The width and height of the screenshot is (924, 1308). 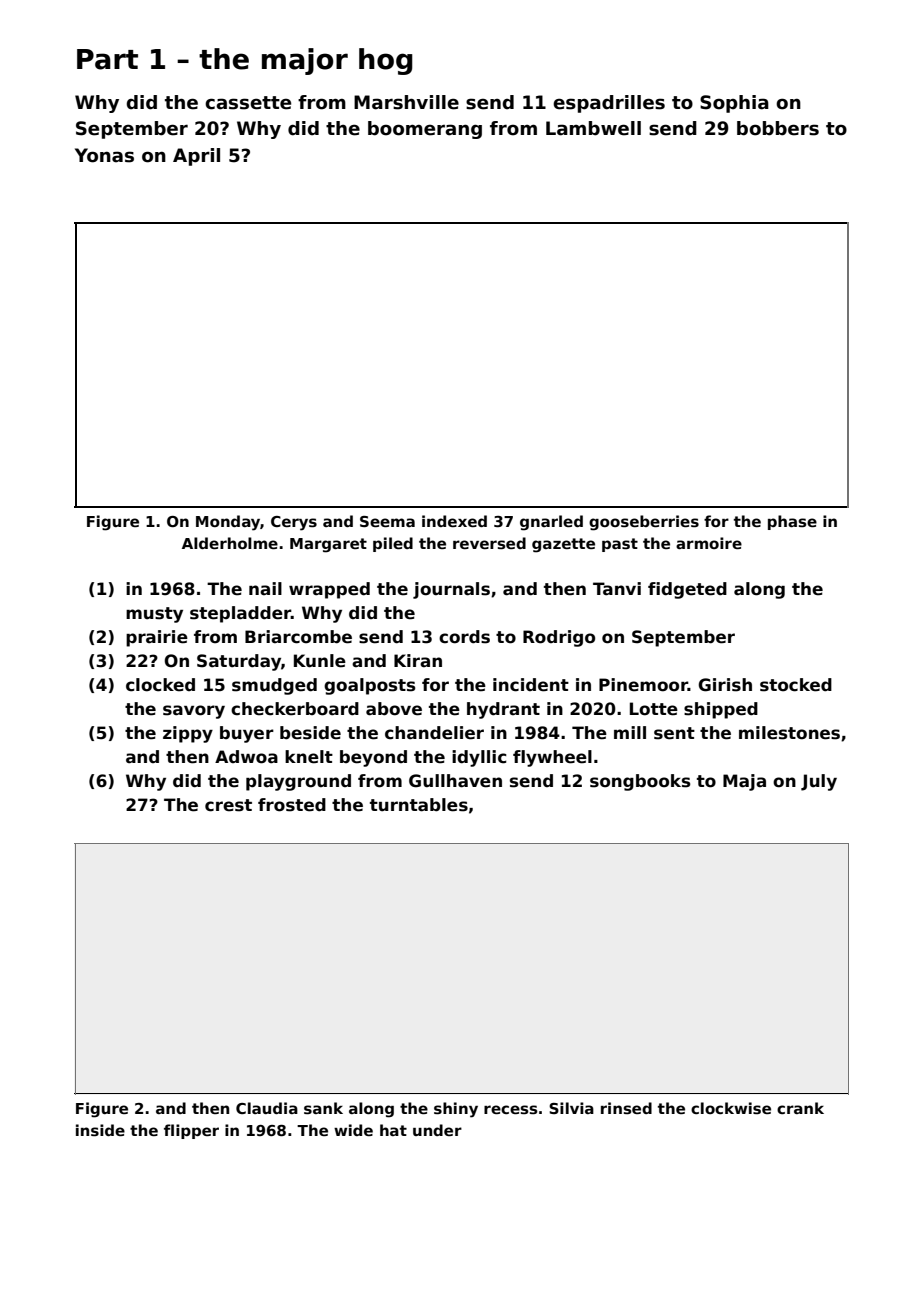 I want to click on inside, so click(x=100, y=1130).
